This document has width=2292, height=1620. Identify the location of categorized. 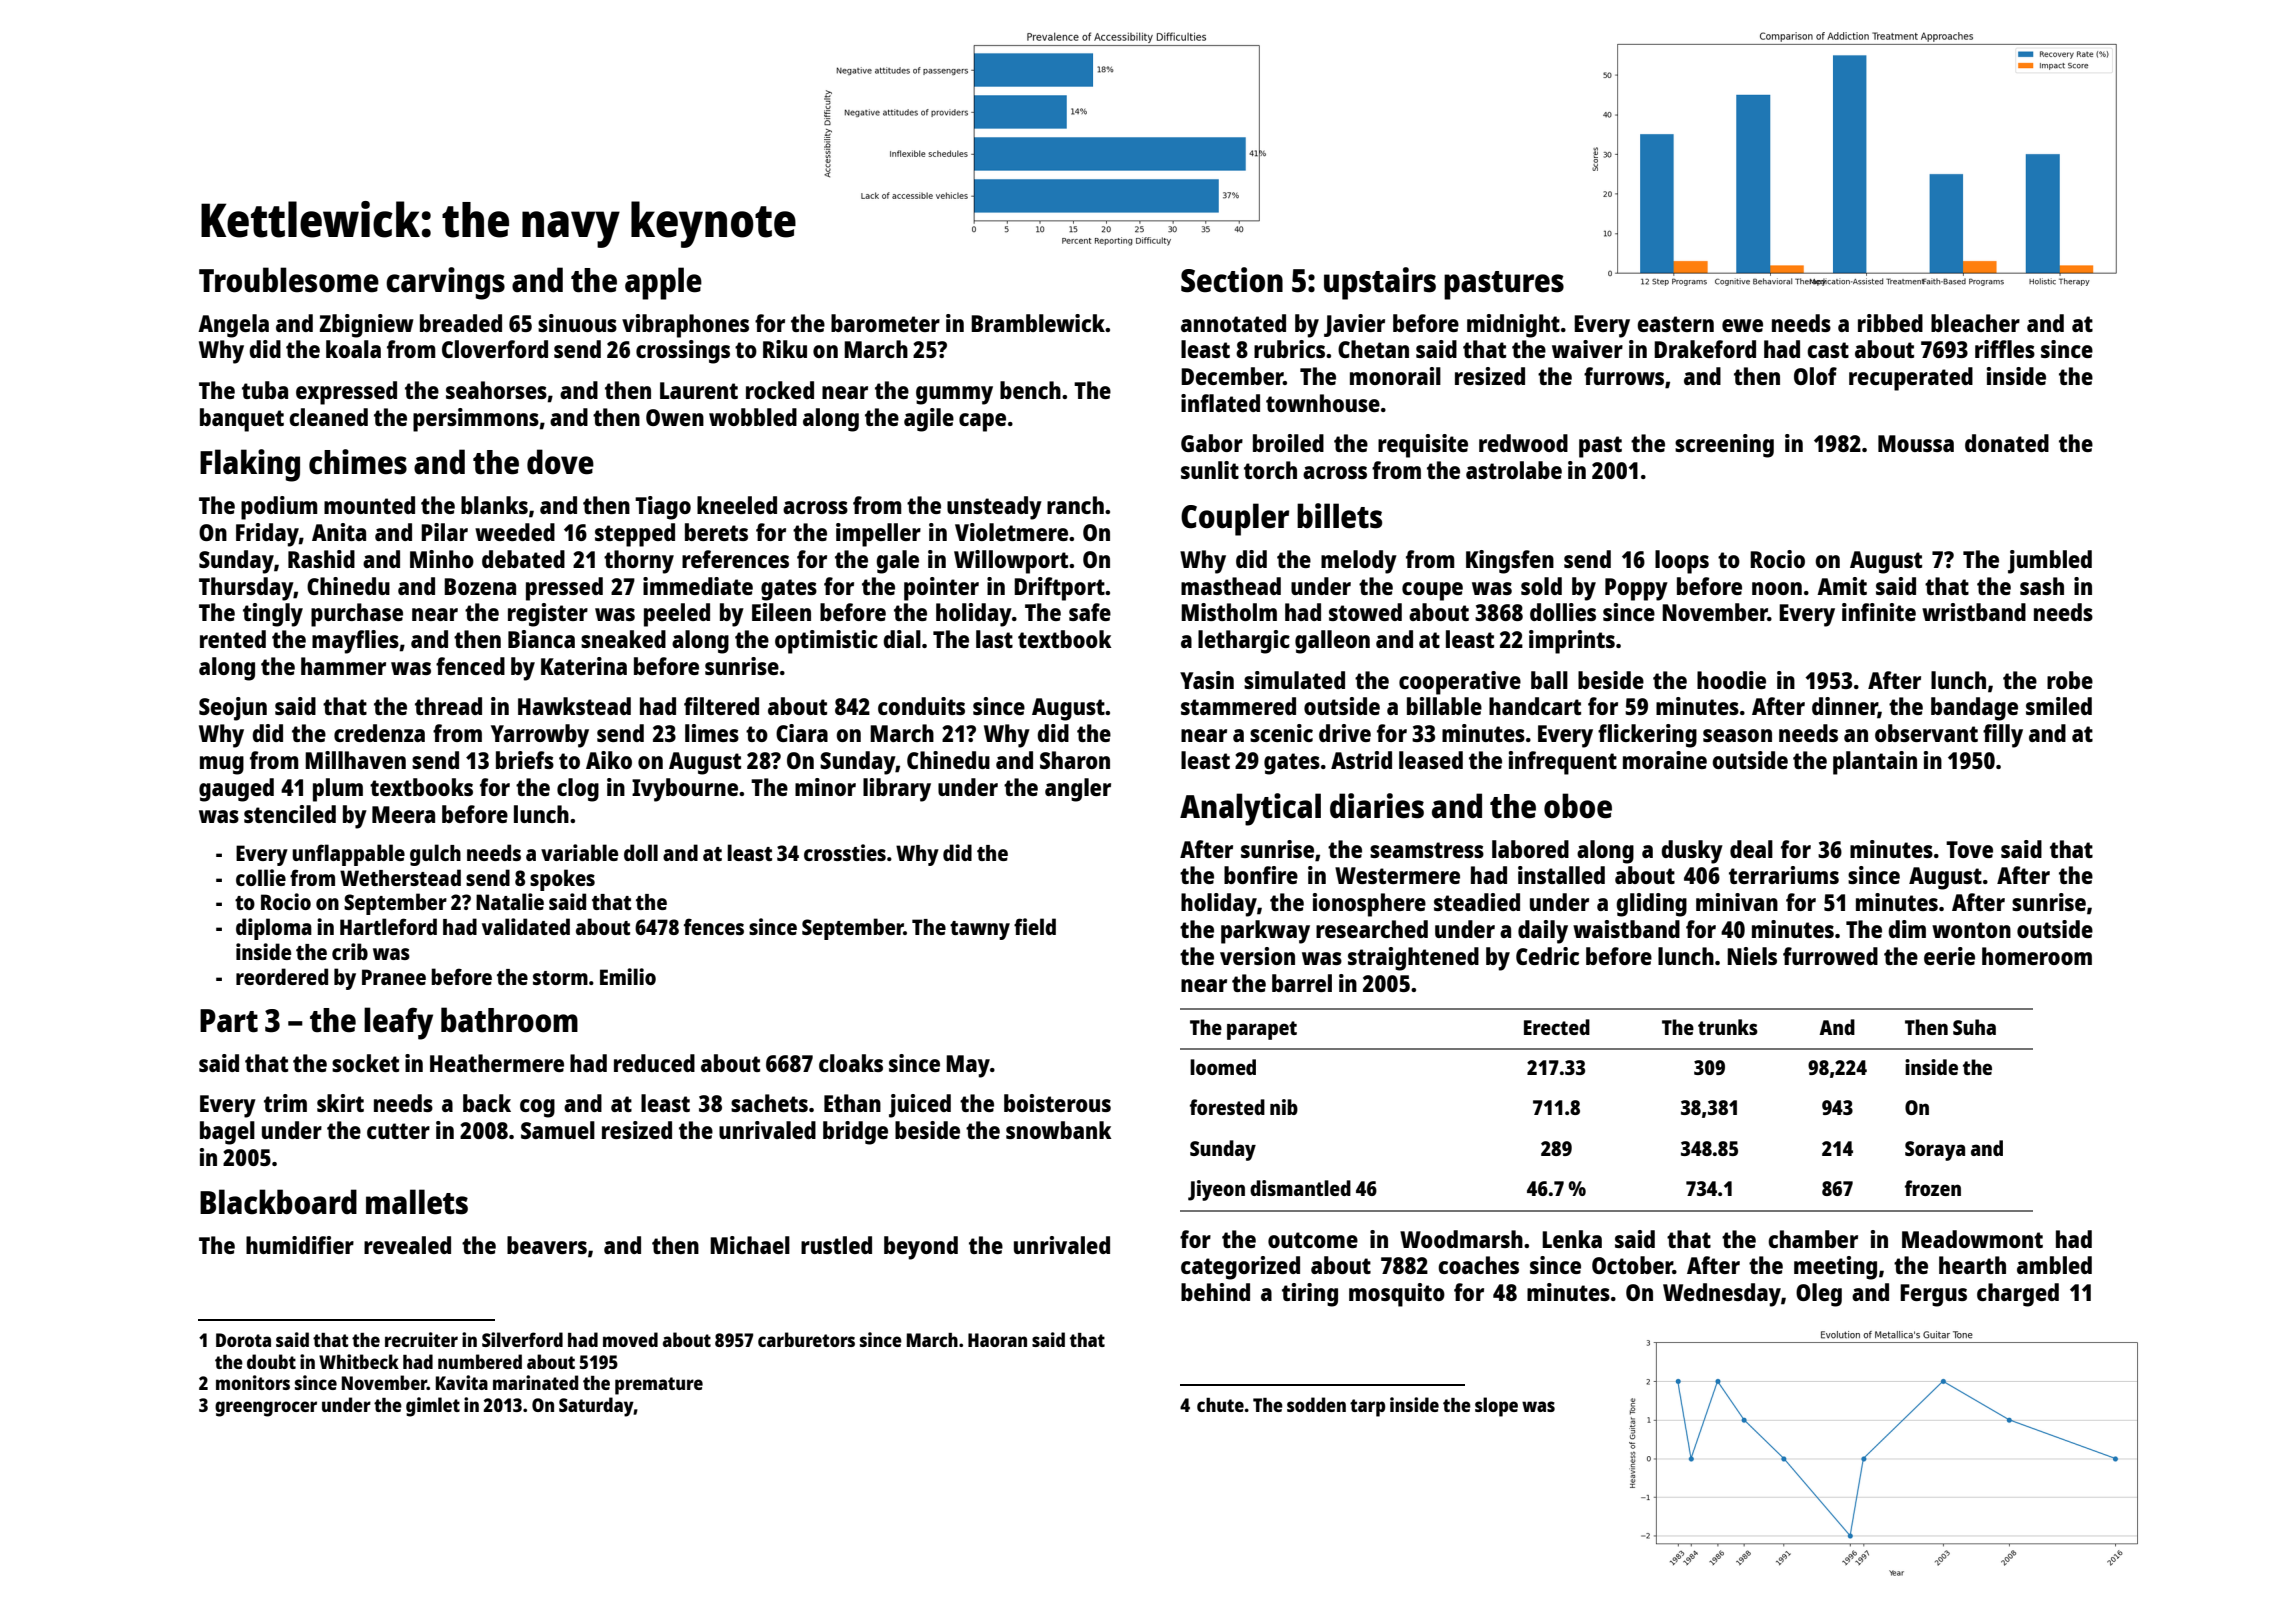
(1240, 1268).
